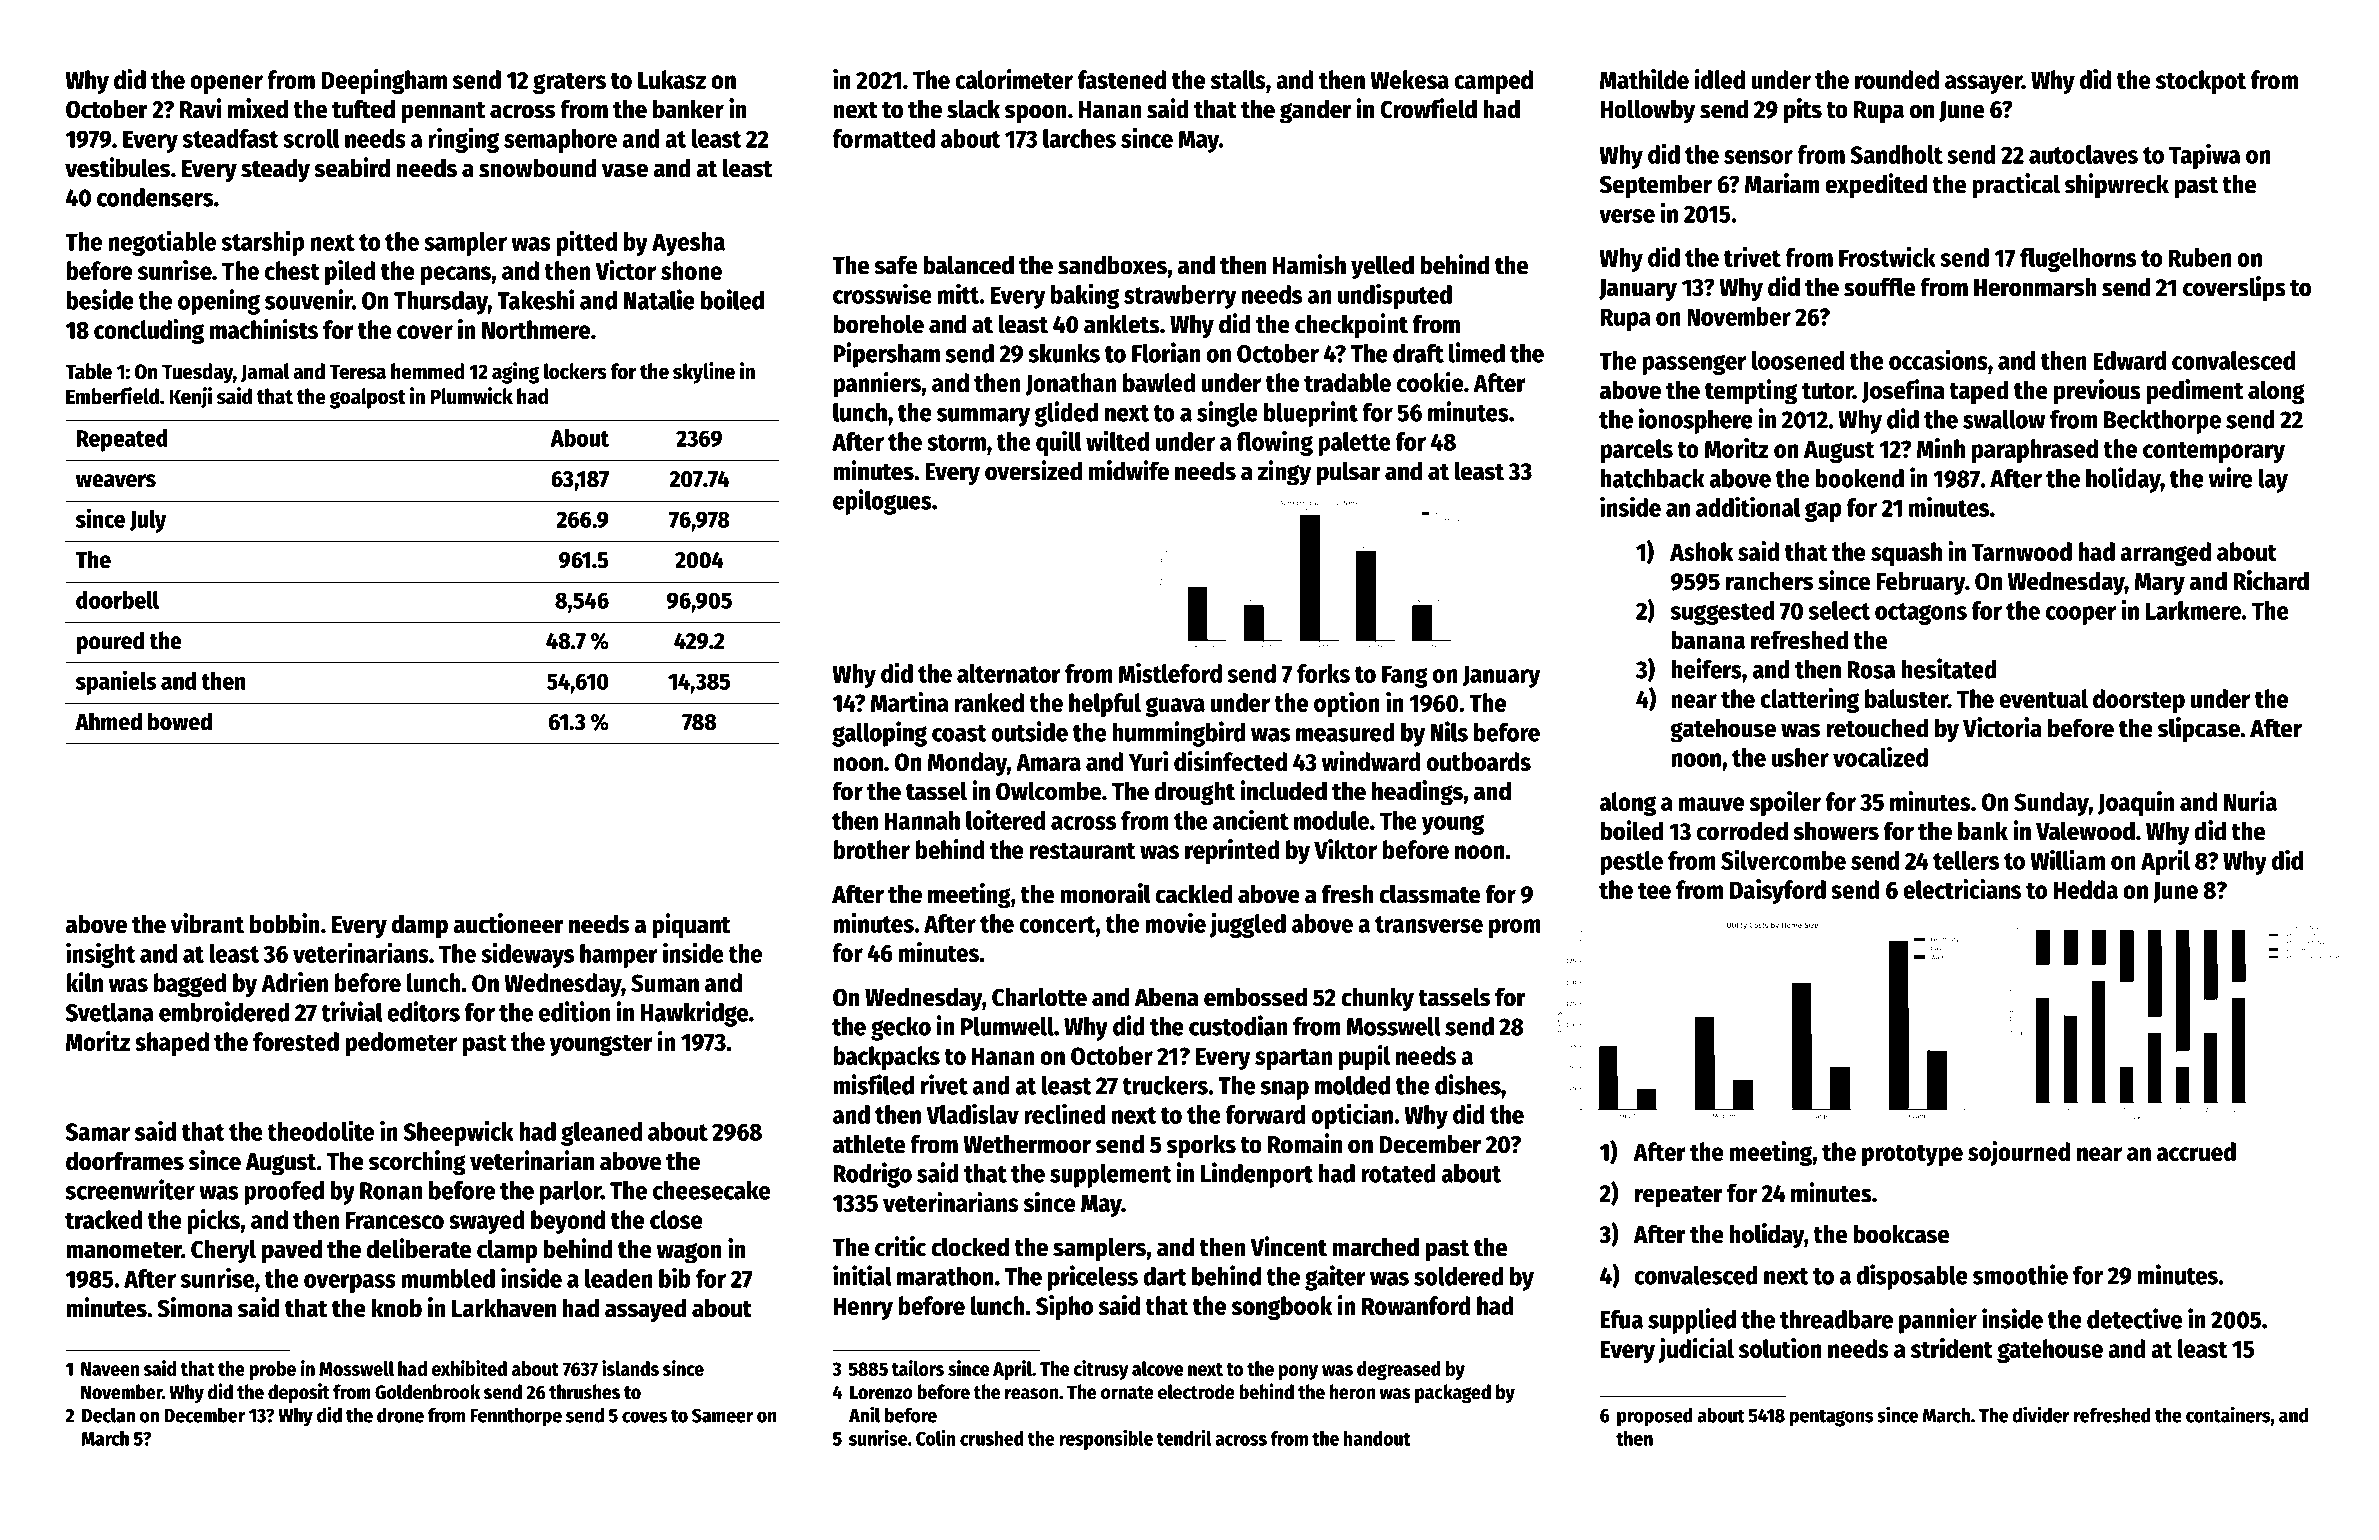 This screenshot has height=1540, width=2379. Describe the element at coordinates (395, 1220) in the screenshot. I see `Francesco` at that location.
